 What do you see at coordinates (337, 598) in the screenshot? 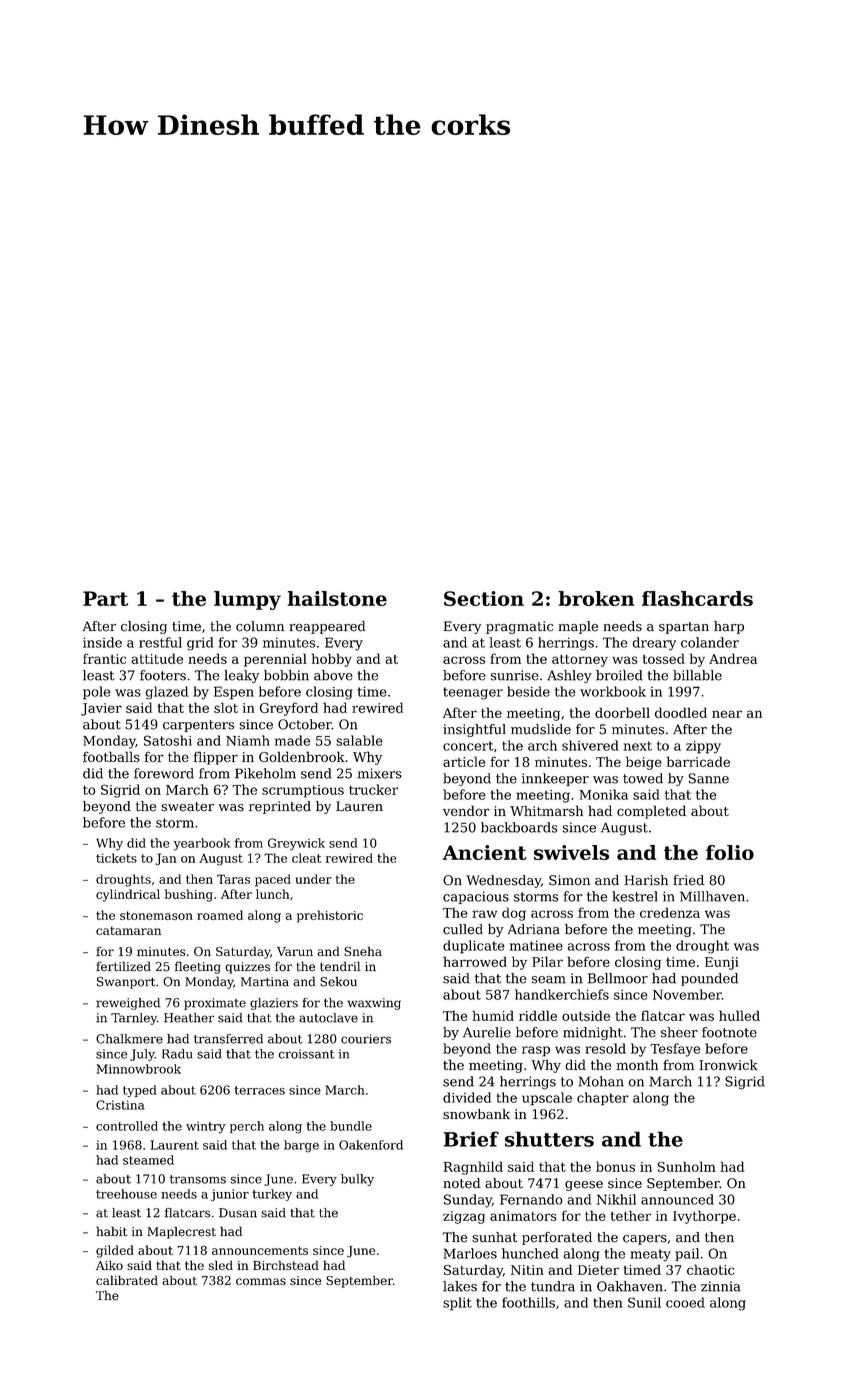
I see `hailstone` at bounding box center [337, 598].
